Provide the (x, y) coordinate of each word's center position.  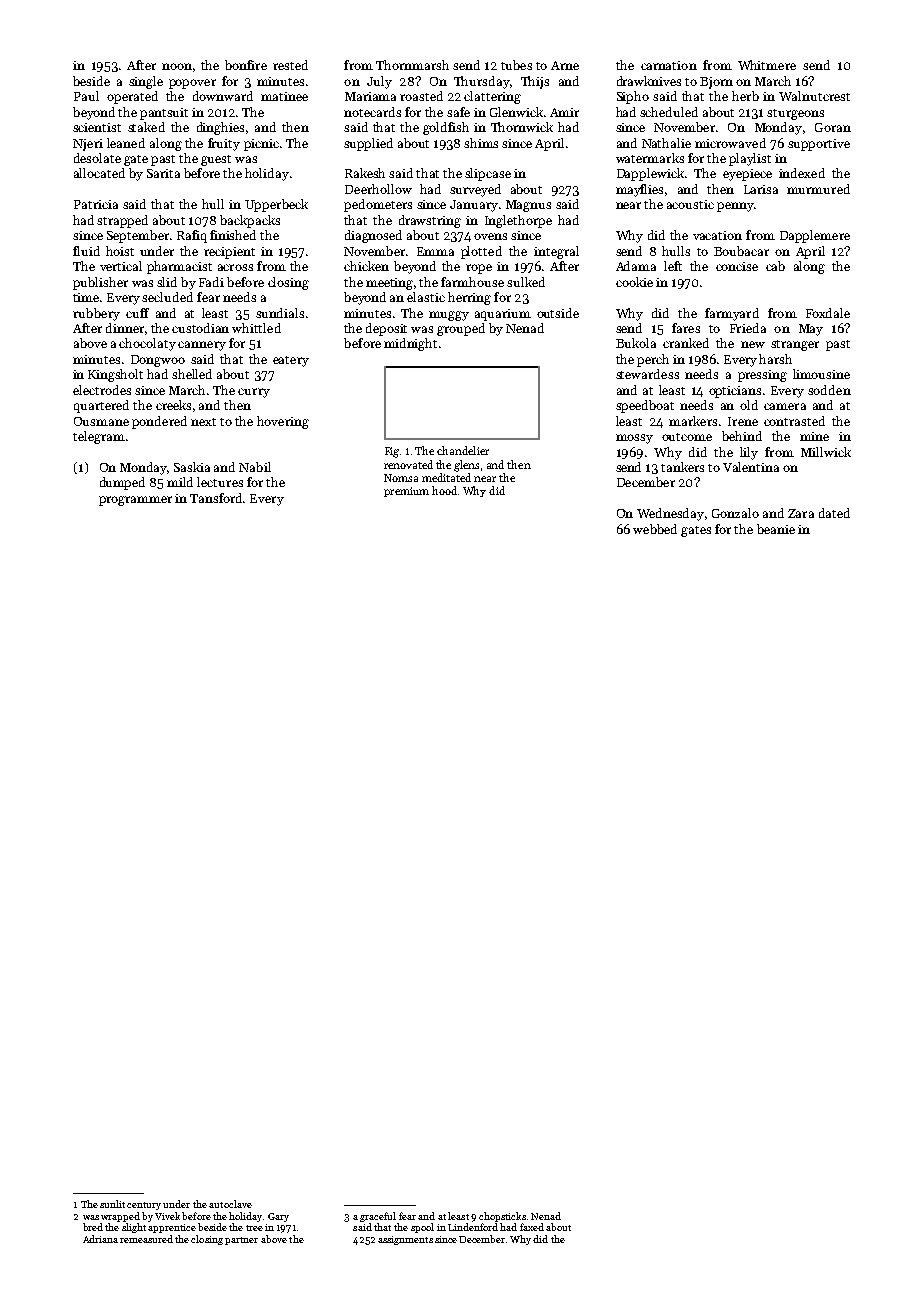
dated (834, 513)
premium (406, 492)
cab (775, 266)
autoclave (230, 1204)
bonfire (246, 65)
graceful (378, 1217)
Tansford (216, 498)
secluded (167, 297)
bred (93, 1227)
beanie (776, 529)
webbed (655, 529)
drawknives (649, 81)
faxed (532, 1227)
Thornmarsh (412, 65)
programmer (135, 501)
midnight (410, 344)
